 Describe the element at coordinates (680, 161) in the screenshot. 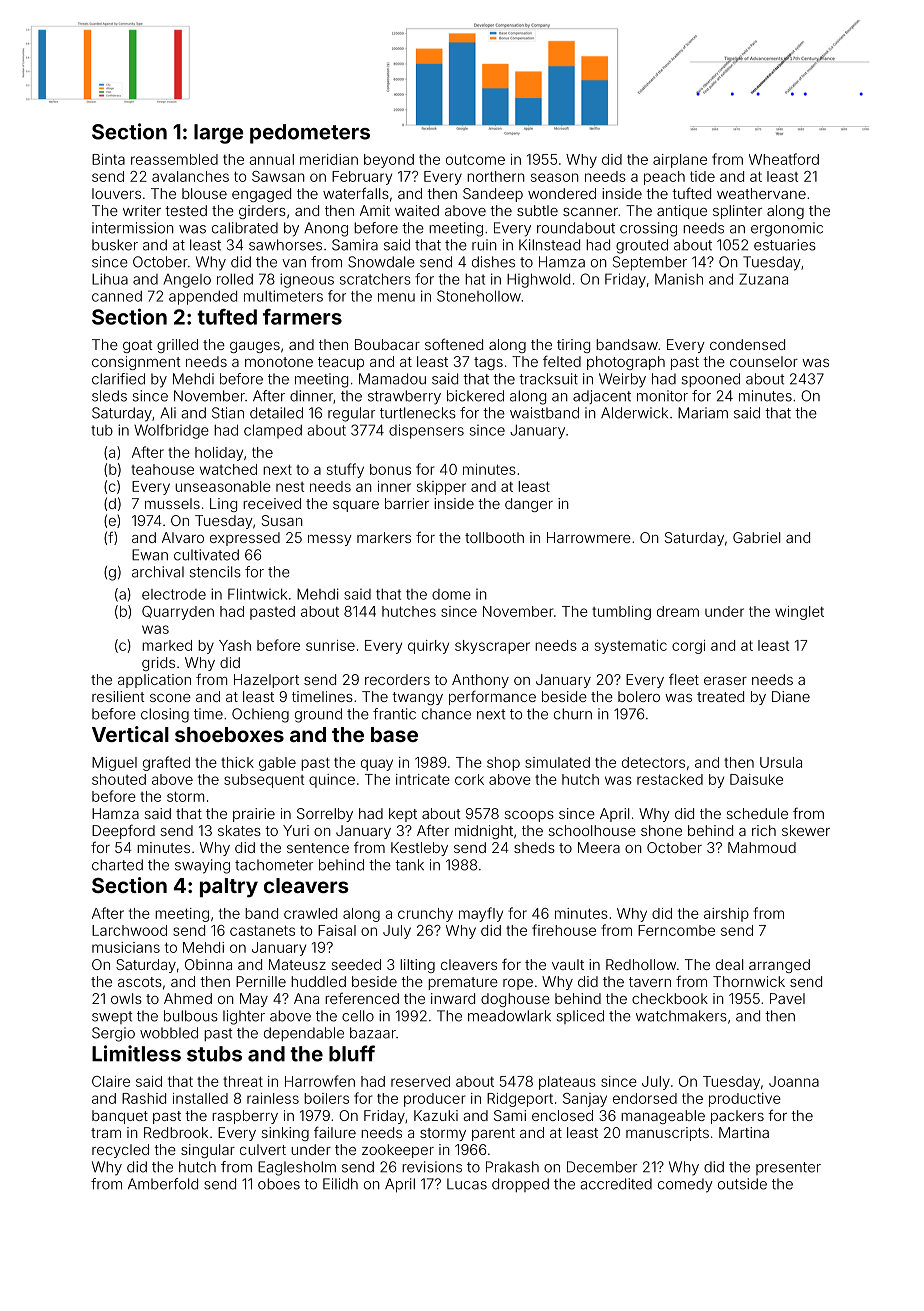

I see `airplane` at that location.
